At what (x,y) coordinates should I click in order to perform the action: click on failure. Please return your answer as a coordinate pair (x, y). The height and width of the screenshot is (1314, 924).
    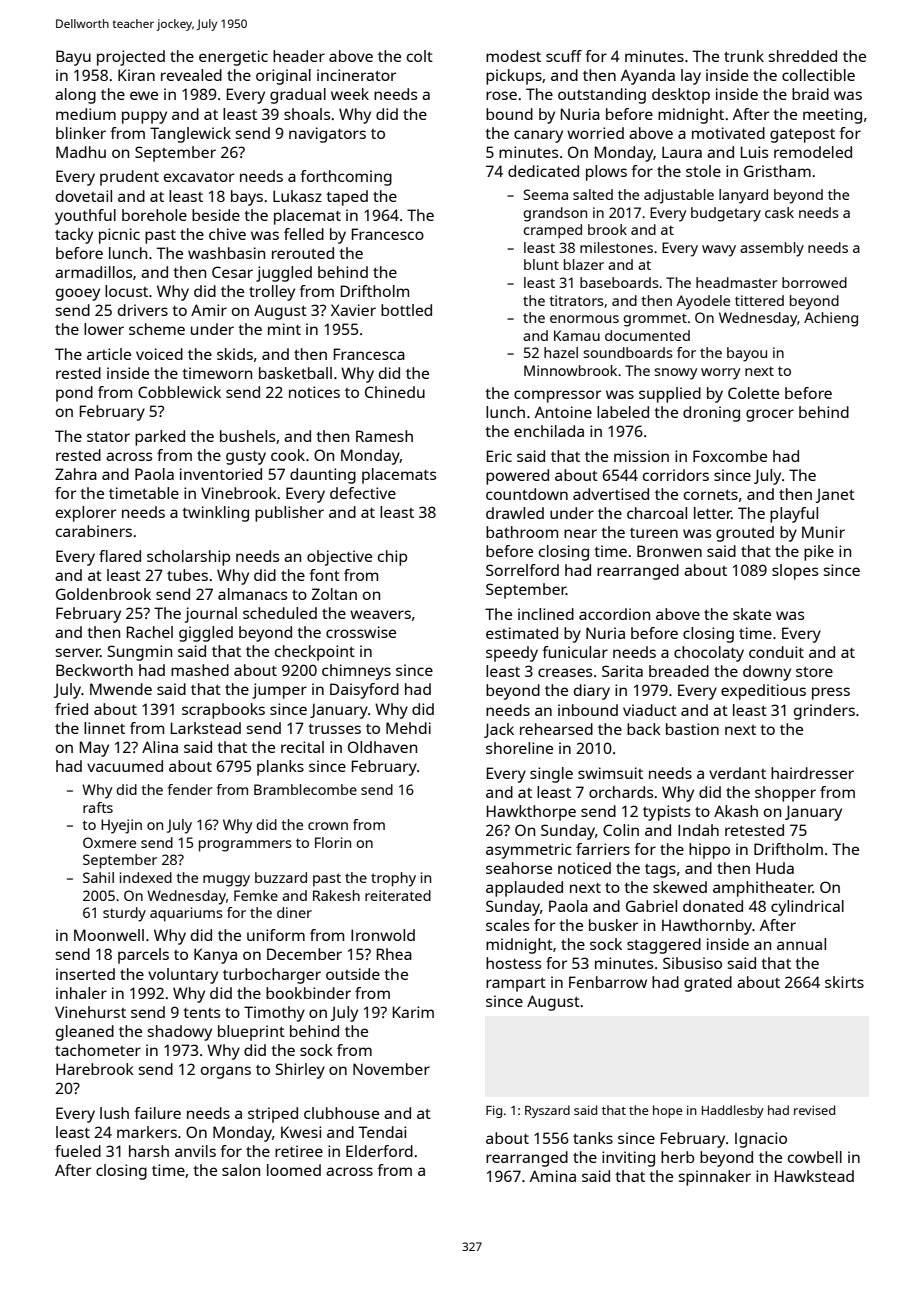
    Looking at the image, I should click on (157, 1113).
